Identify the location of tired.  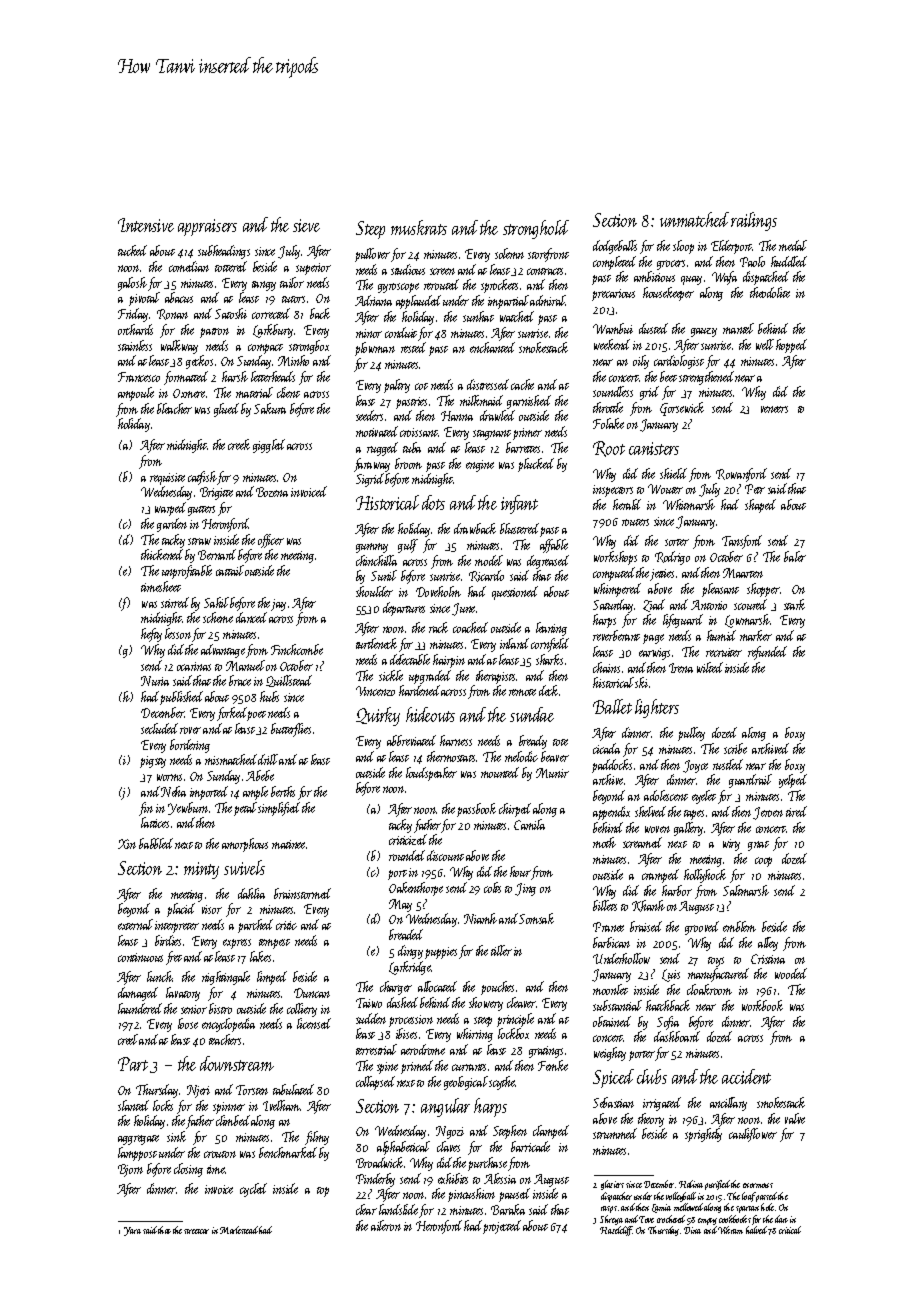
(796, 811).
